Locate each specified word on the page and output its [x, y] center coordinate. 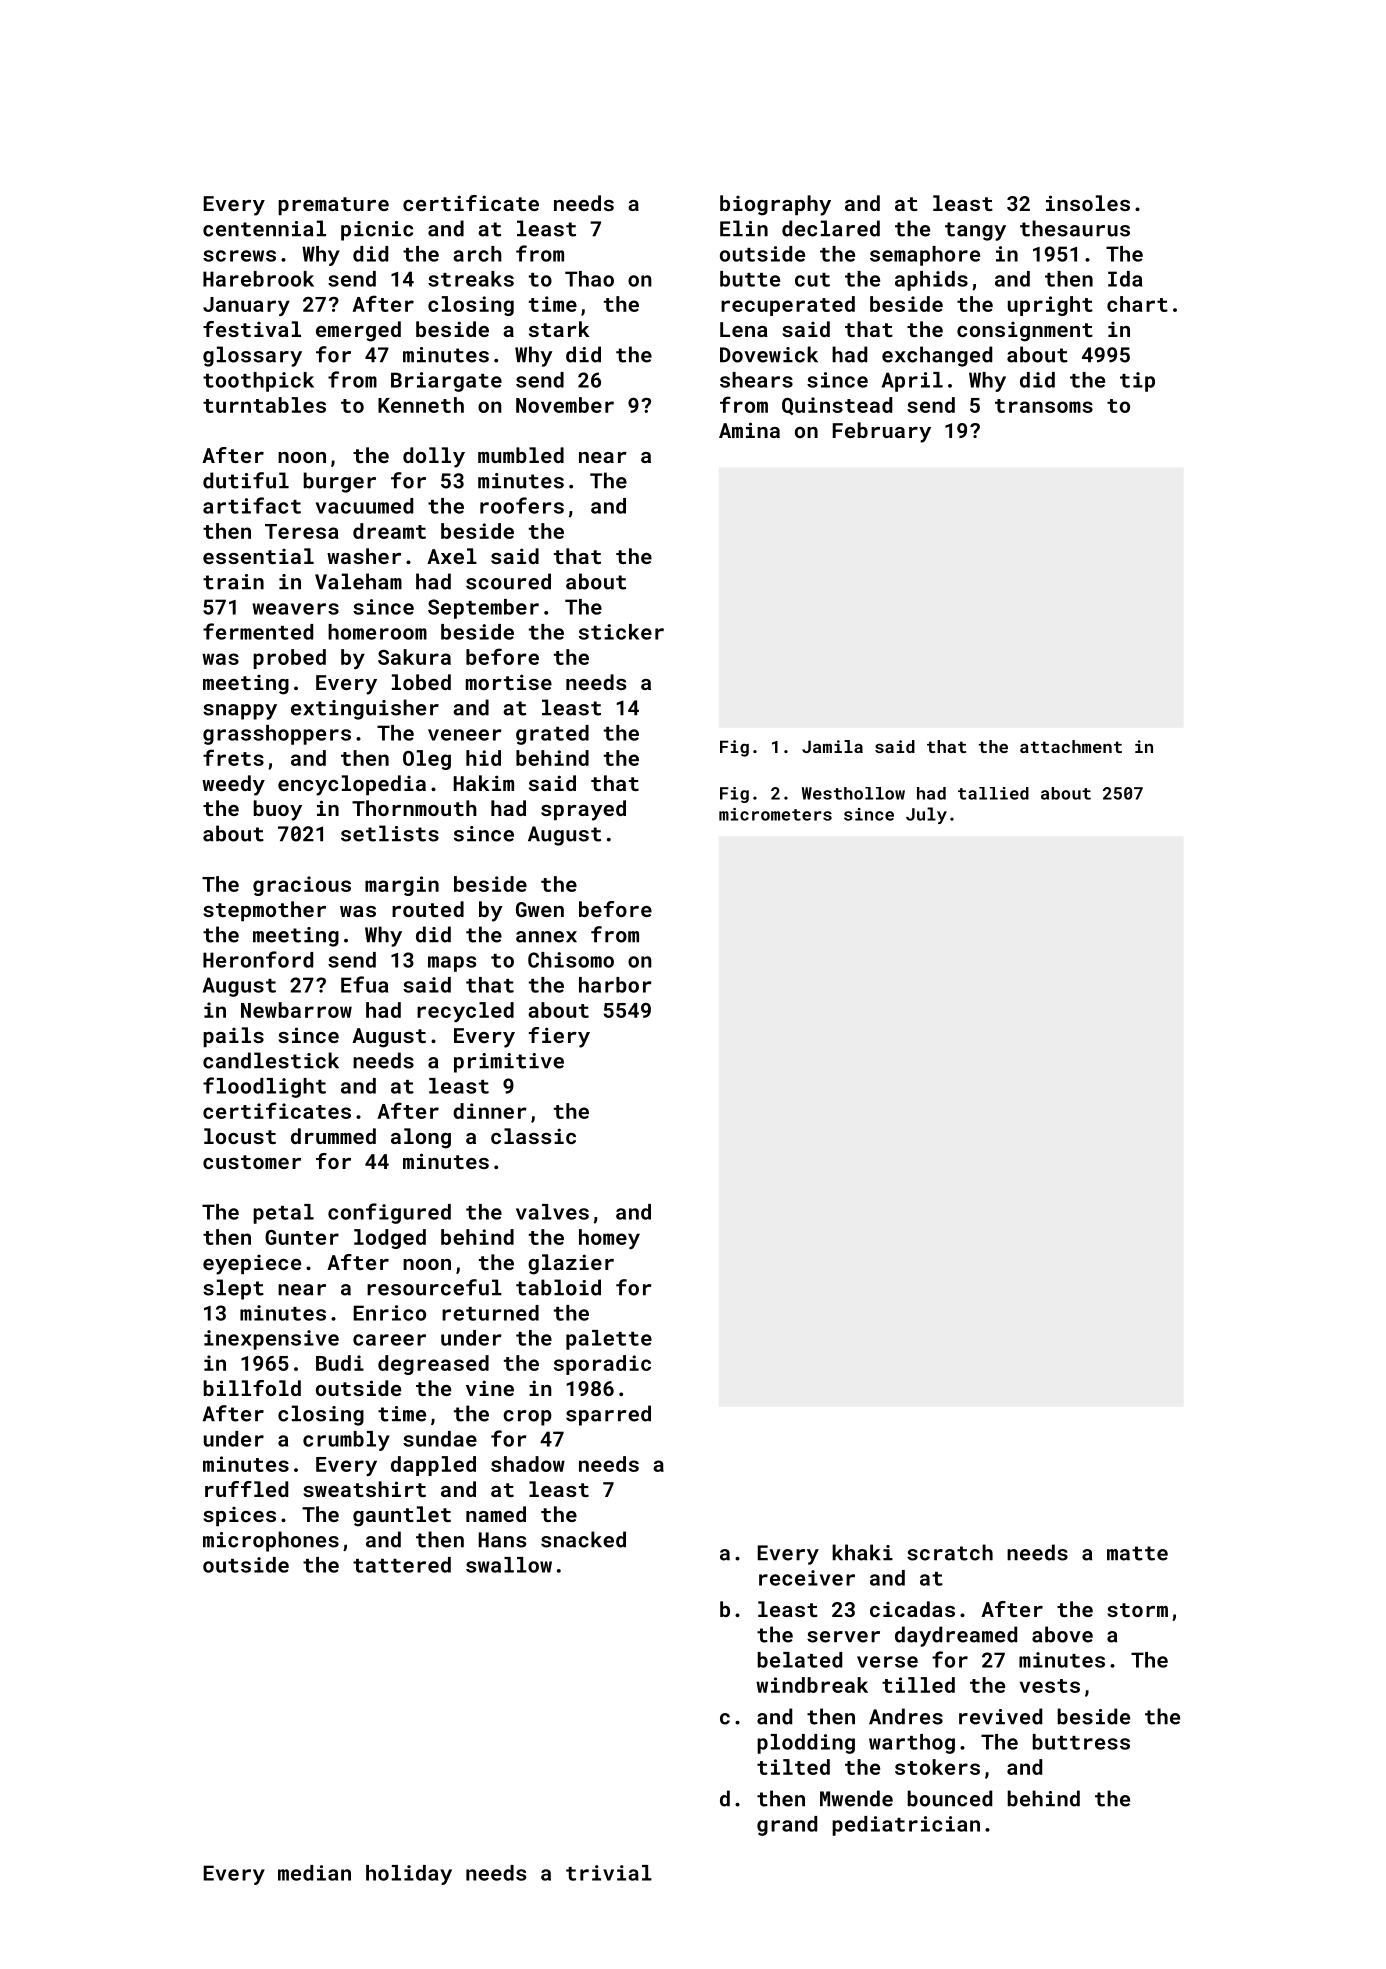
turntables [264, 405]
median [314, 1873]
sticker [621, 632]
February [882, 432]
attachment [1071, 746]
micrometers [775, 814]
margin [402, 886]
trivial [609, 1873]
